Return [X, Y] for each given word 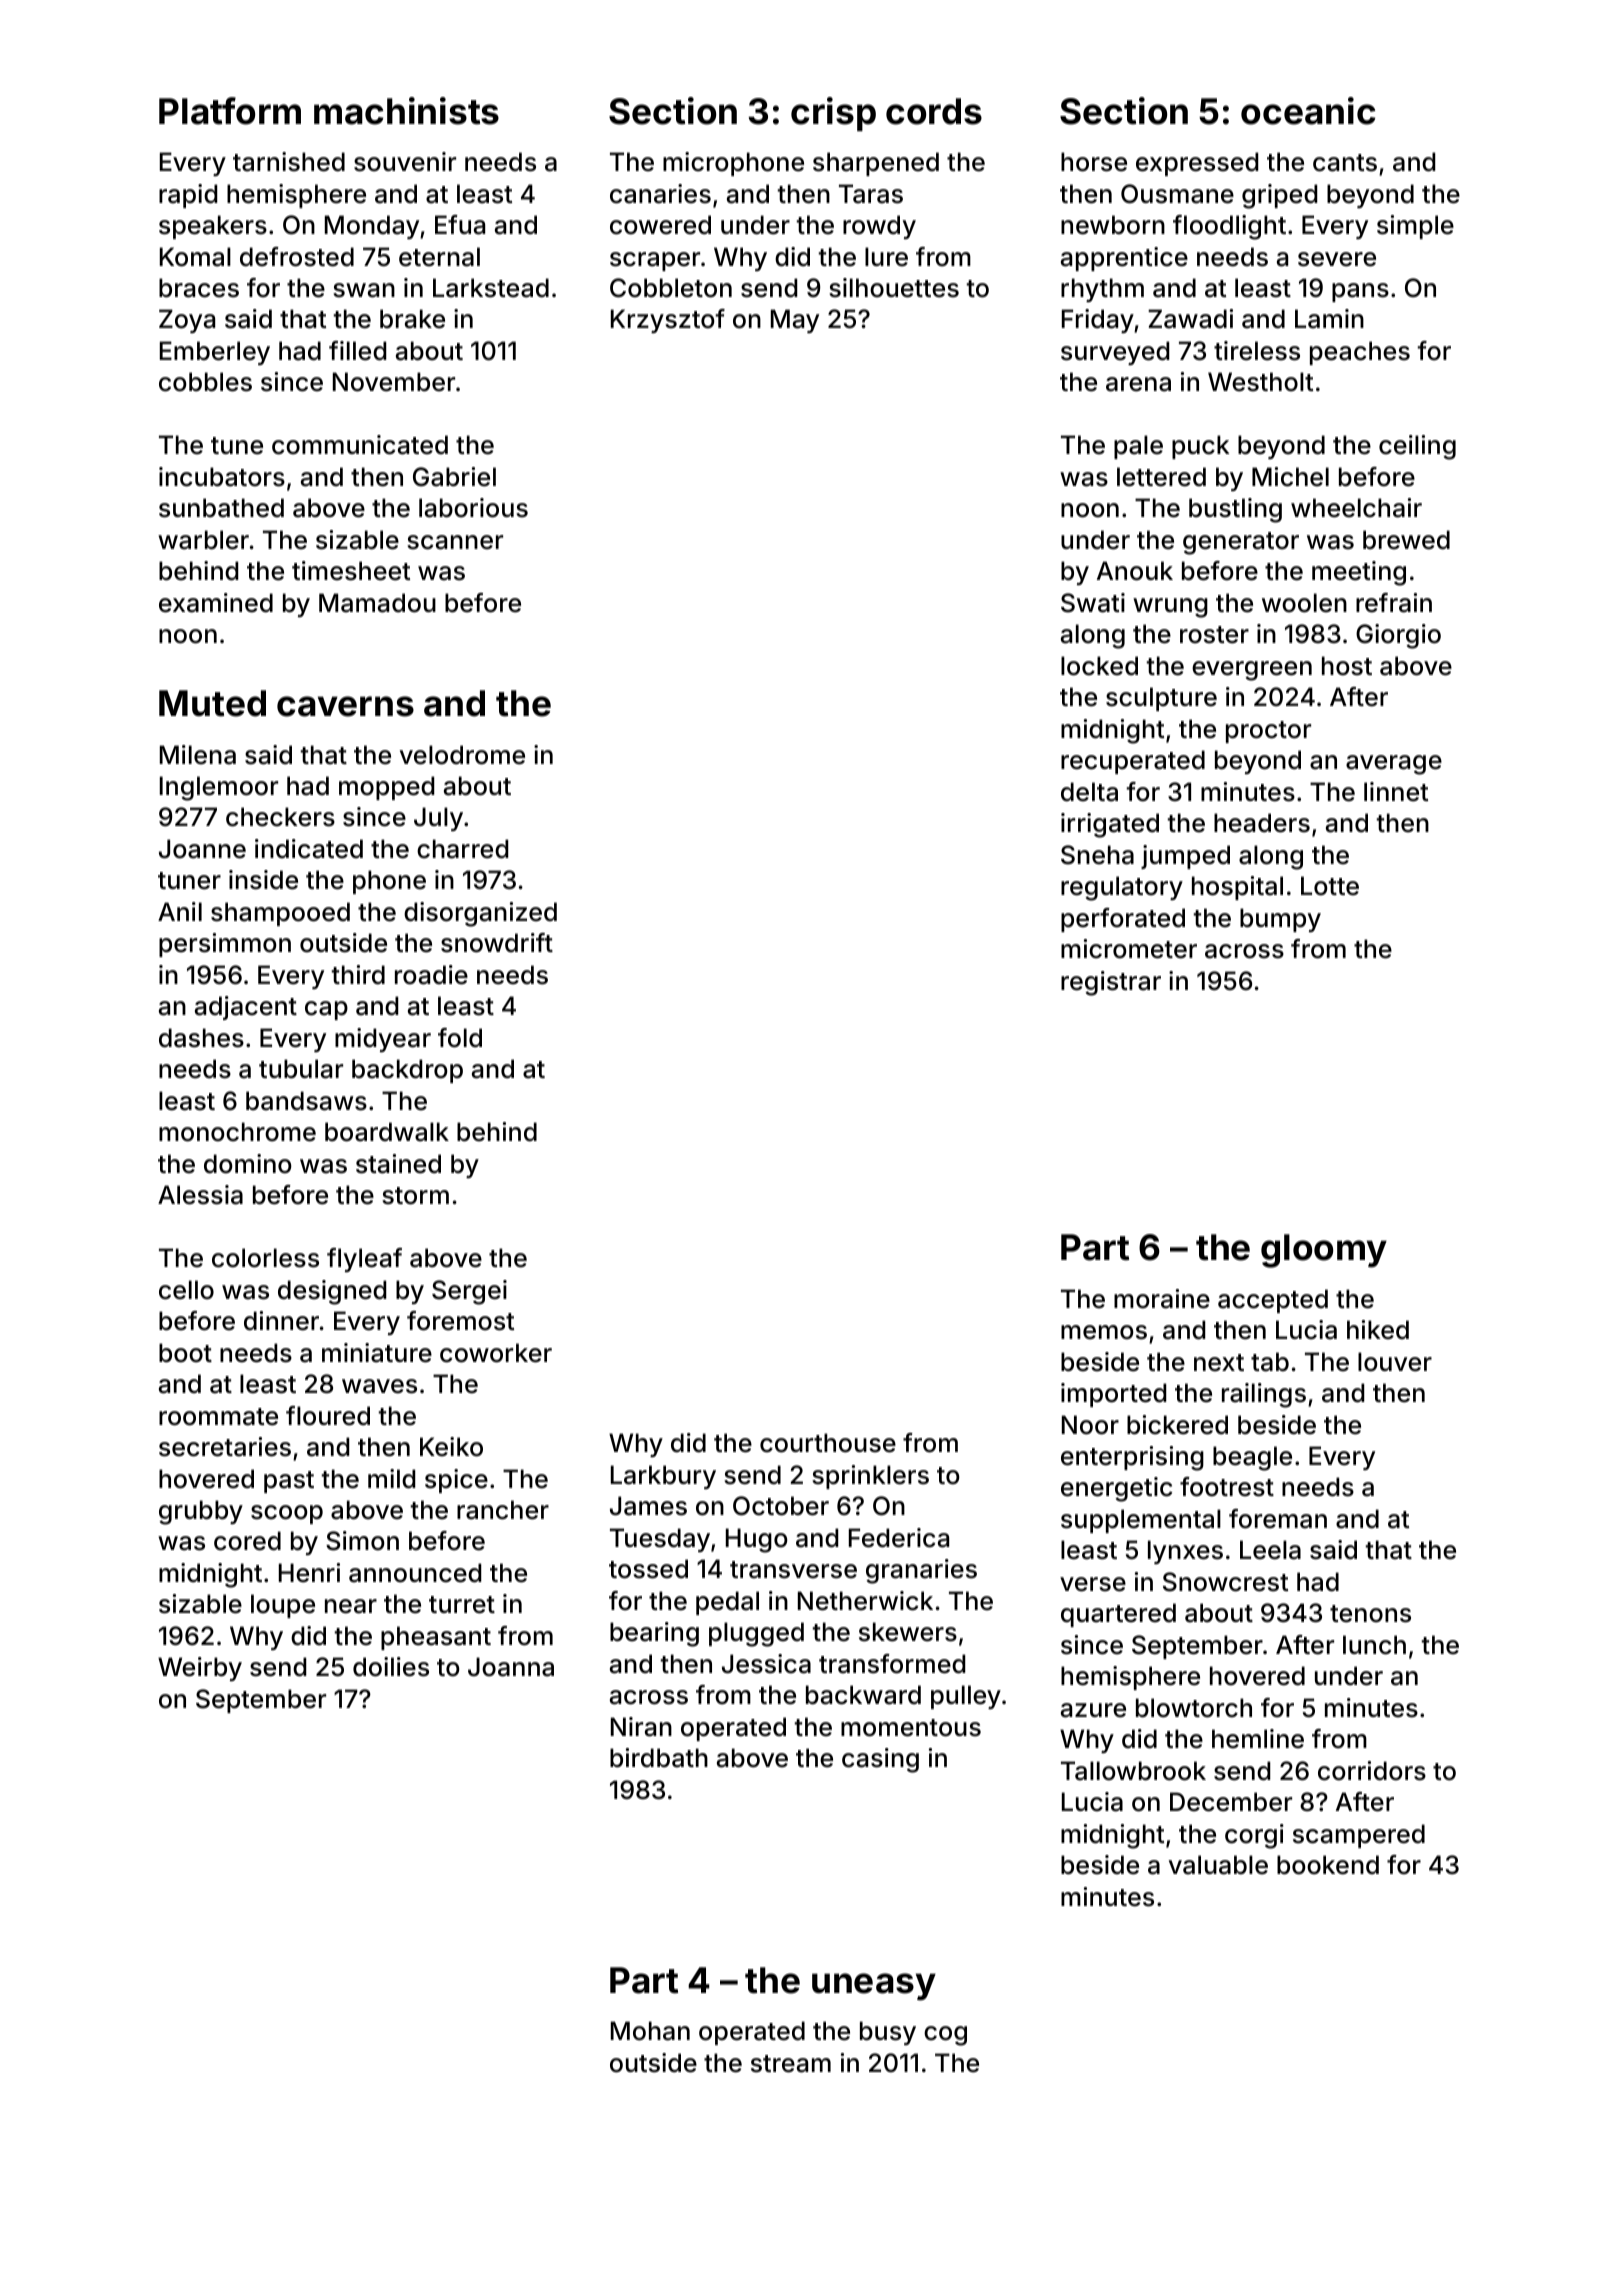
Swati [1093, 603]
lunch [1374, 1645]
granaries [921, 1571]
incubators [222, 477]
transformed [892, 1664]
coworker [496, 1353]
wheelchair [1356, 508]
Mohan [650, 2031]
